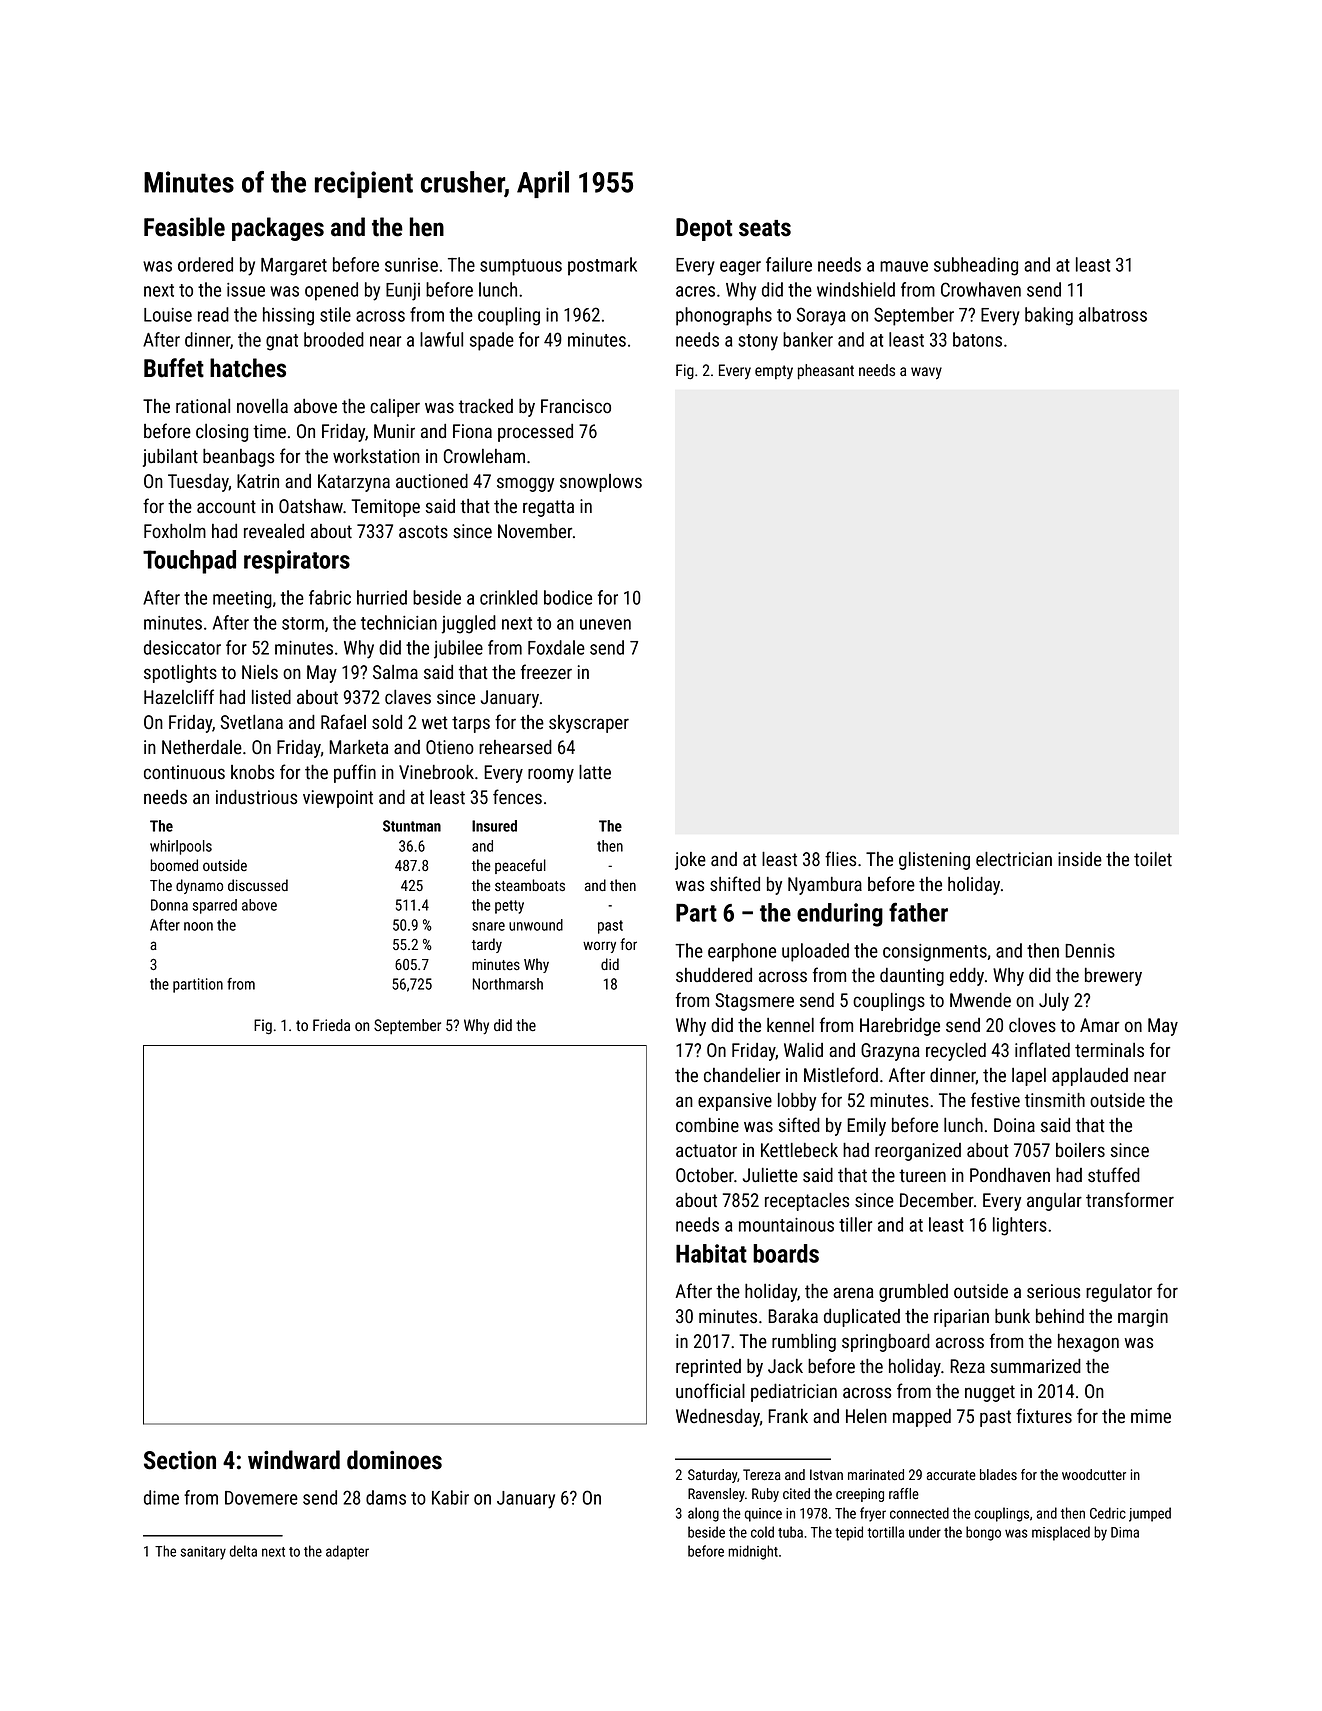 This document has height=1711, width=1322. What do you see at coordinates (753, 1552) in the document?
I see `midnight` at bounding box center [753, 1552].
